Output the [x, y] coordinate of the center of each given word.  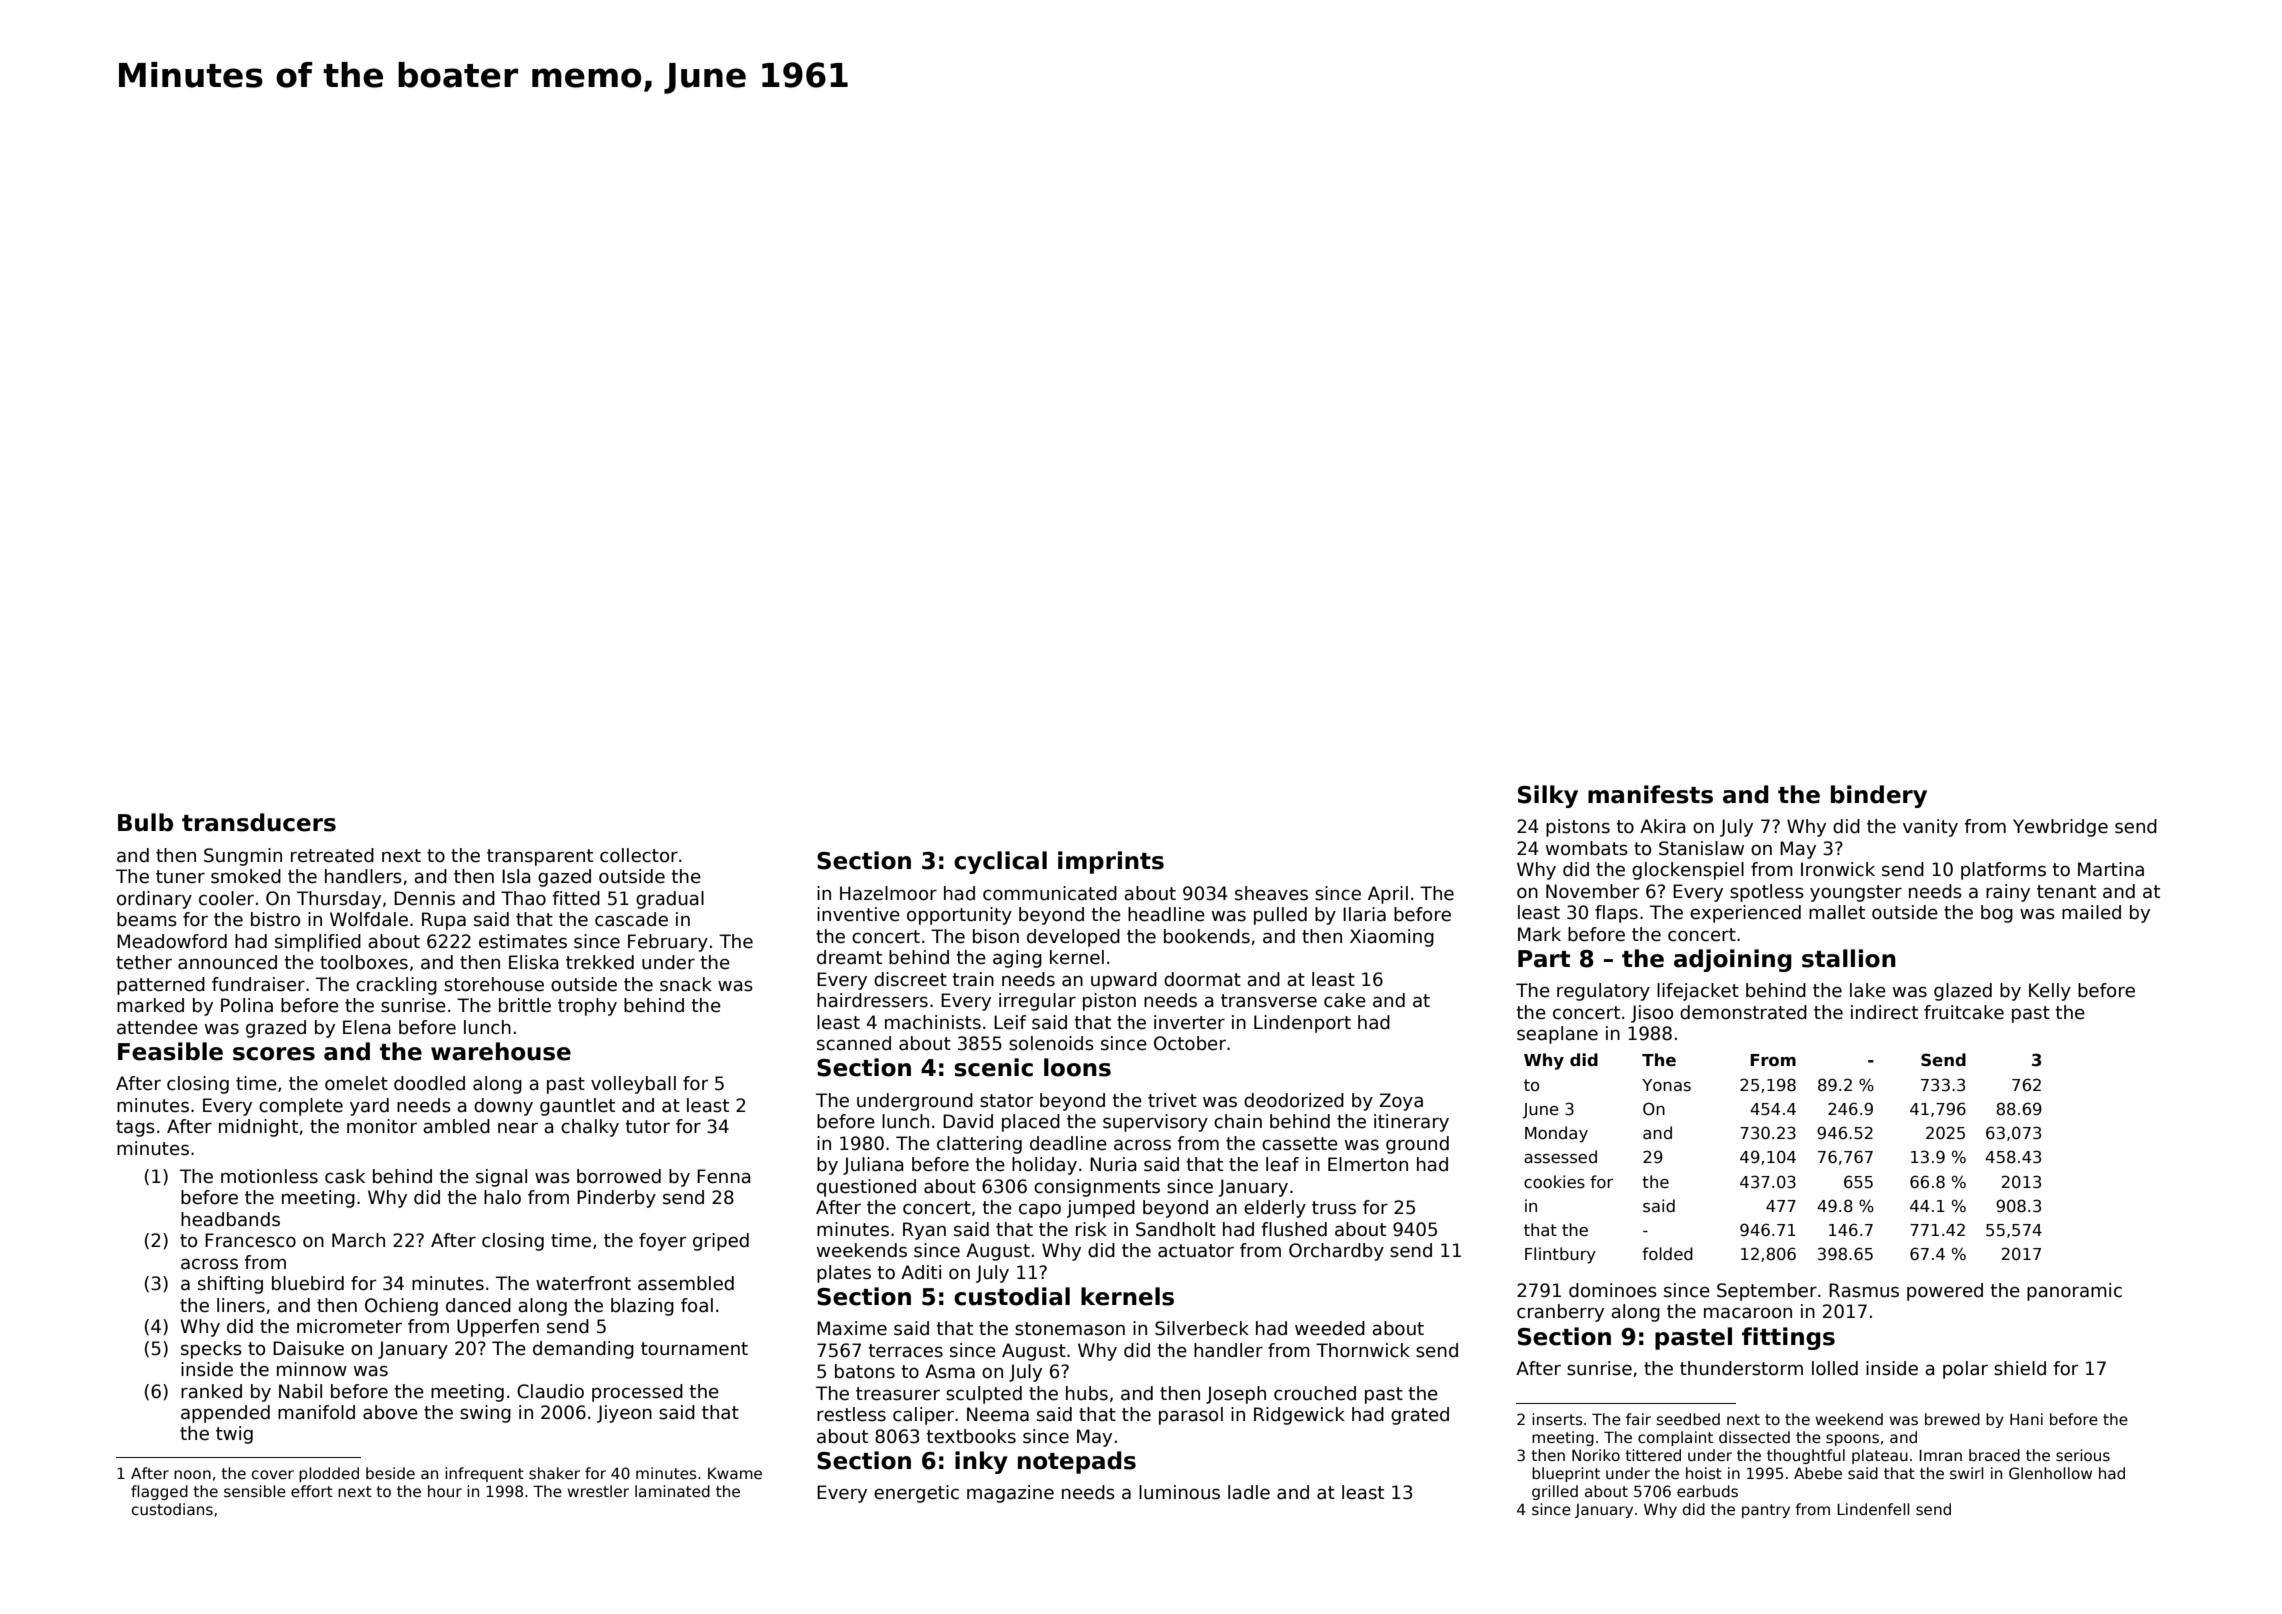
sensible [255, 1491]
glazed [1963, 992]
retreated [332, 855]
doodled [429, 1083]
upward [1124, 981]
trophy [587, 1007]
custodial [1012, 1296]
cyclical [1000, 862]
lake [1868, 990]
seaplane [1557, 1035]
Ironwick [1838, 869]
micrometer [349, 1326]
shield [2020, 1368]
